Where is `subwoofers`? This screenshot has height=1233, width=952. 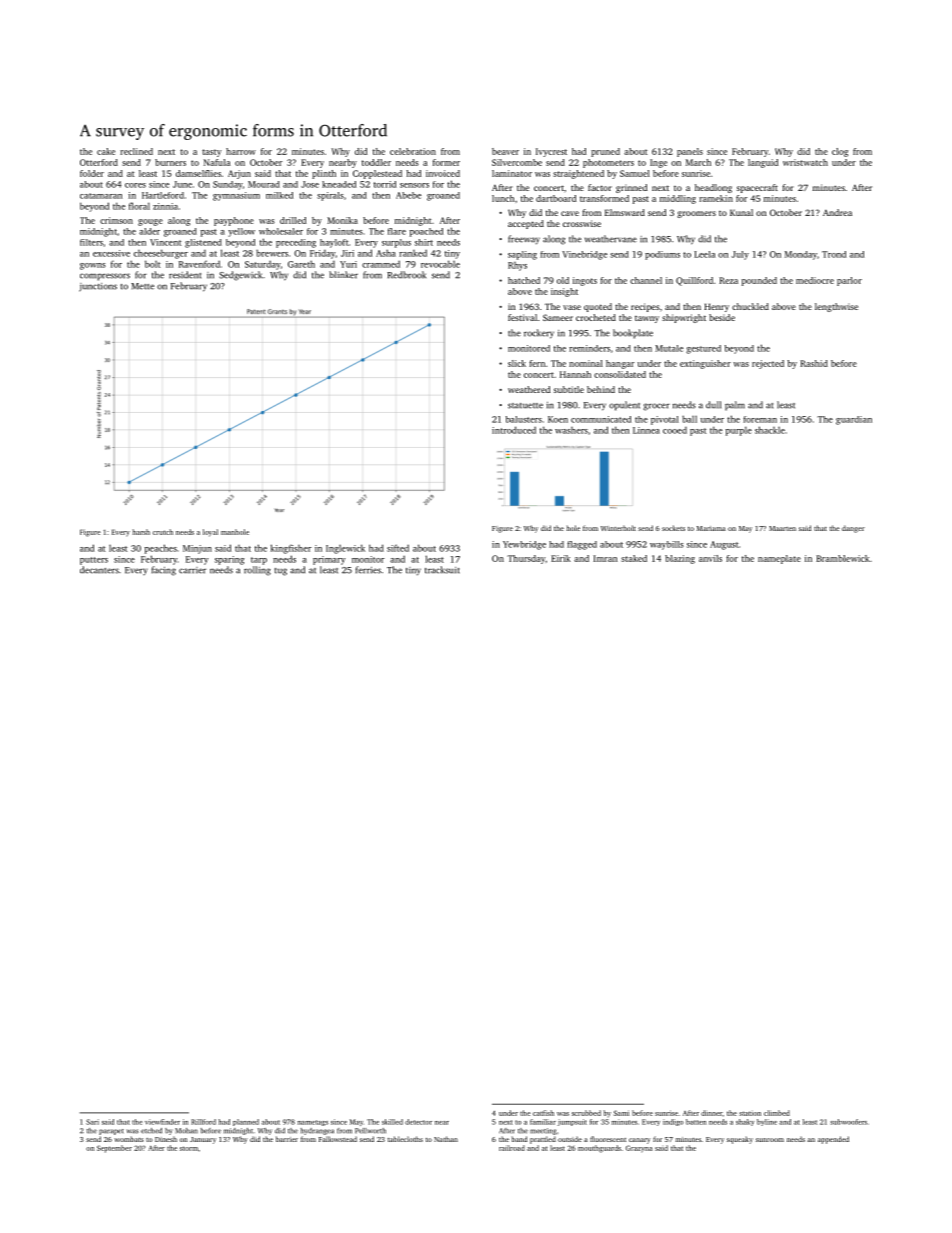 subwoofers is located at coordinates (848, 1122).
